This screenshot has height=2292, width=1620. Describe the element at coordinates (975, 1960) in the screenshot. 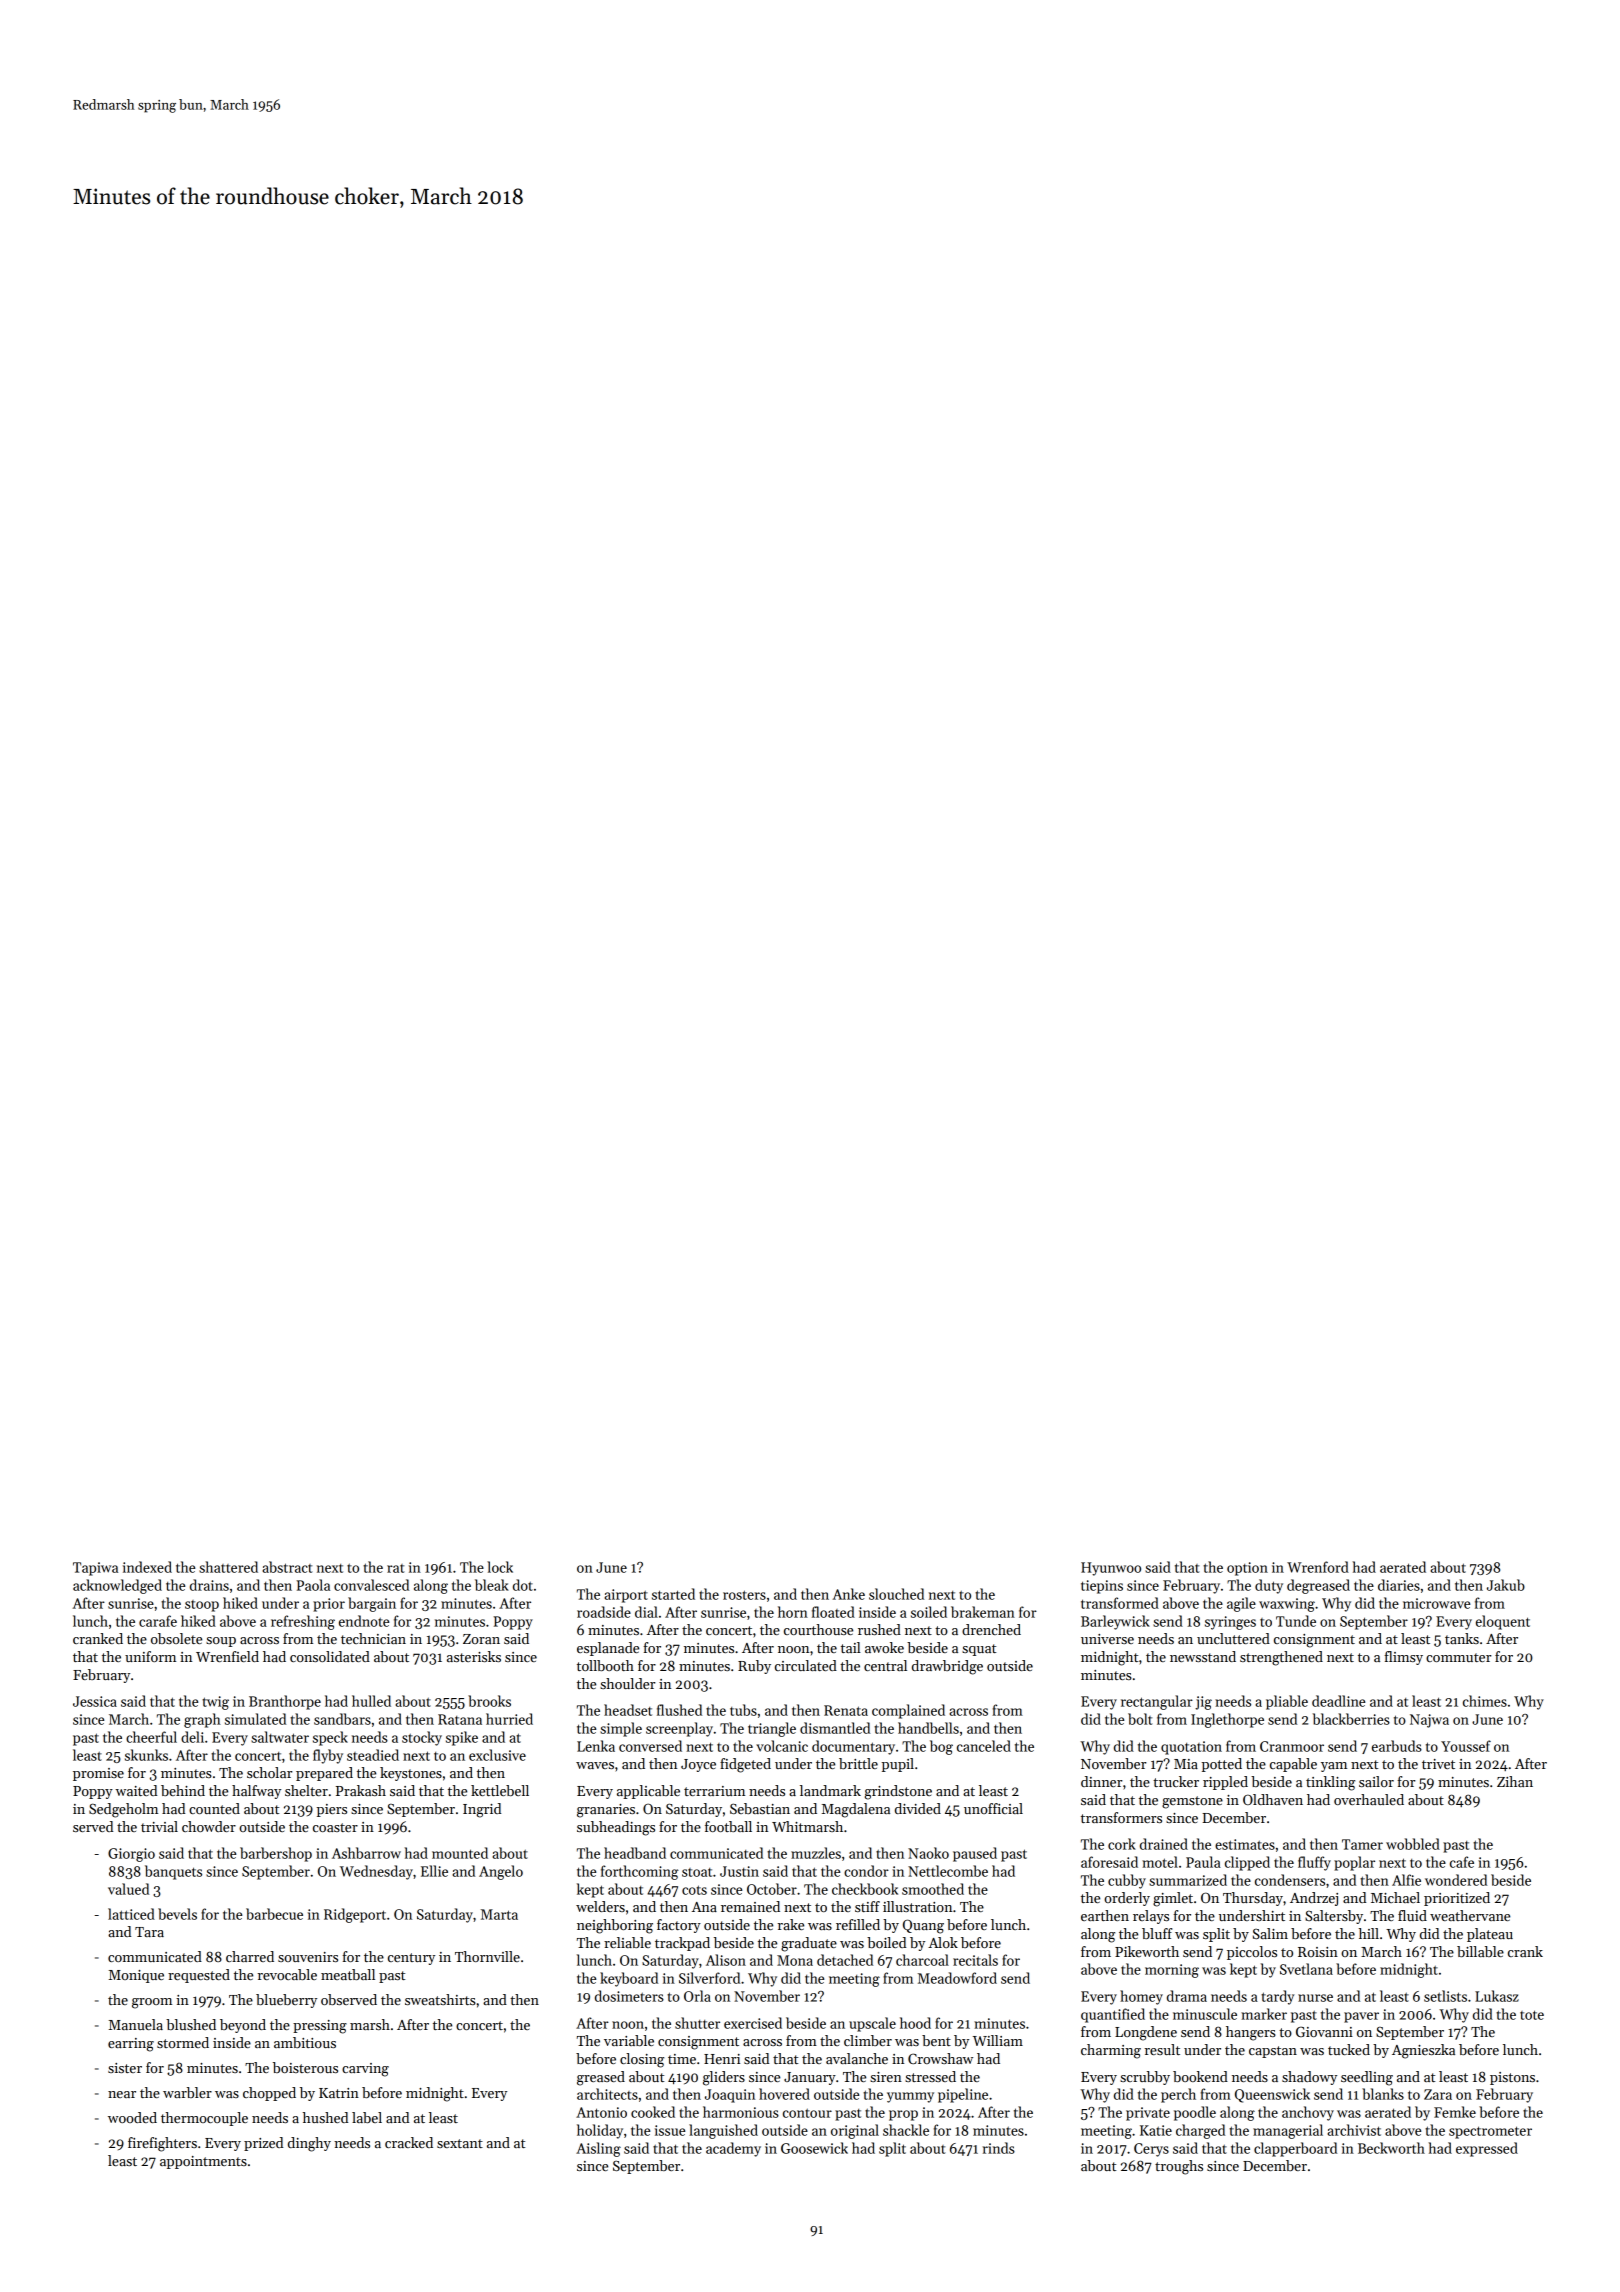

I see `recitals` at that location.
